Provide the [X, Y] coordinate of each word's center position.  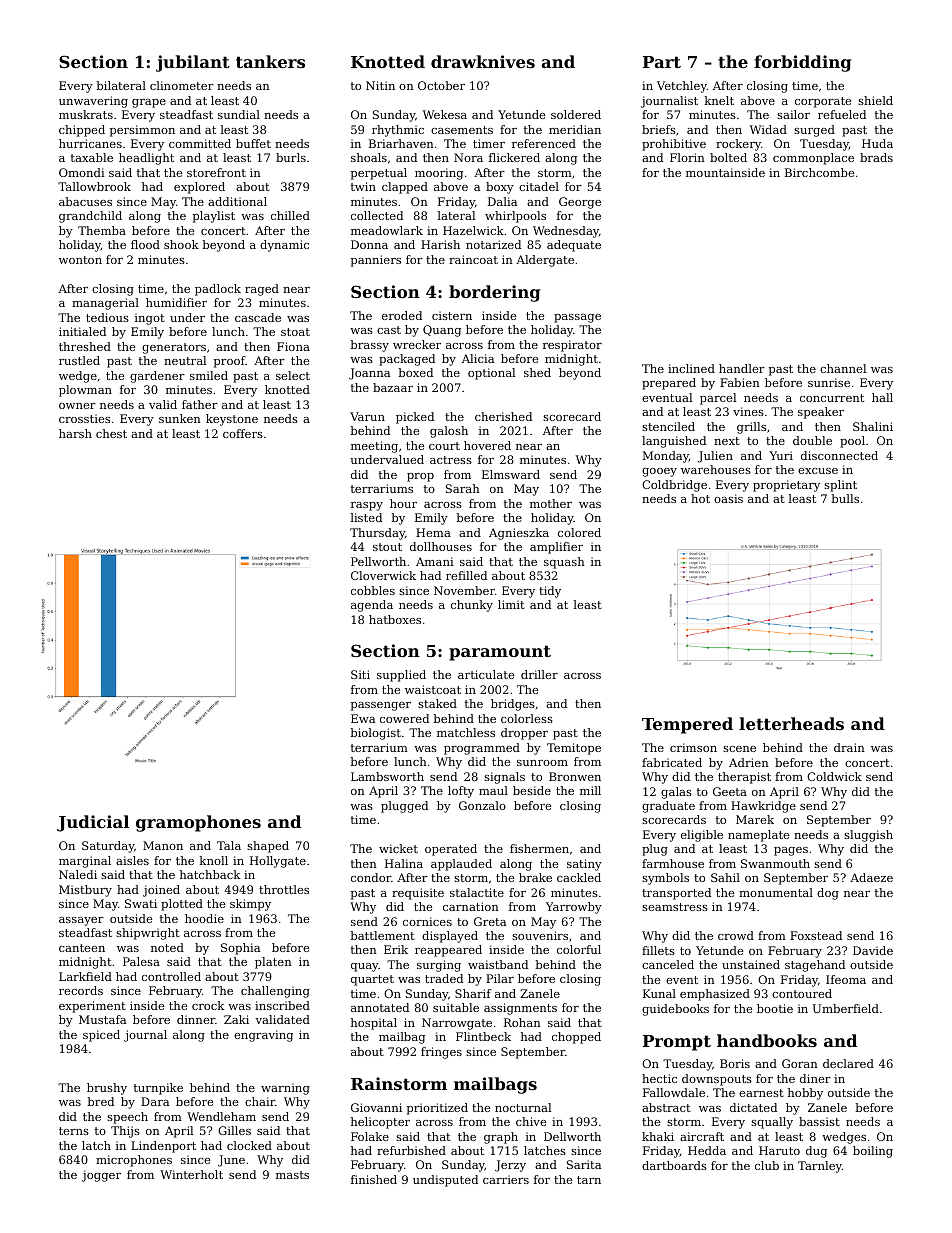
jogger [101, 1176]
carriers [506, 1179]
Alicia [478, 358]
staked [437, 703]
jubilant [193, 63]
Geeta [730, 791]
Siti [360, 674]
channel [843, 368]
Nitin [380, 85]
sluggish [868, 836]
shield [875, 100]
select [293, 375]
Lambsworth [387, 776]
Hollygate [278, 862]
